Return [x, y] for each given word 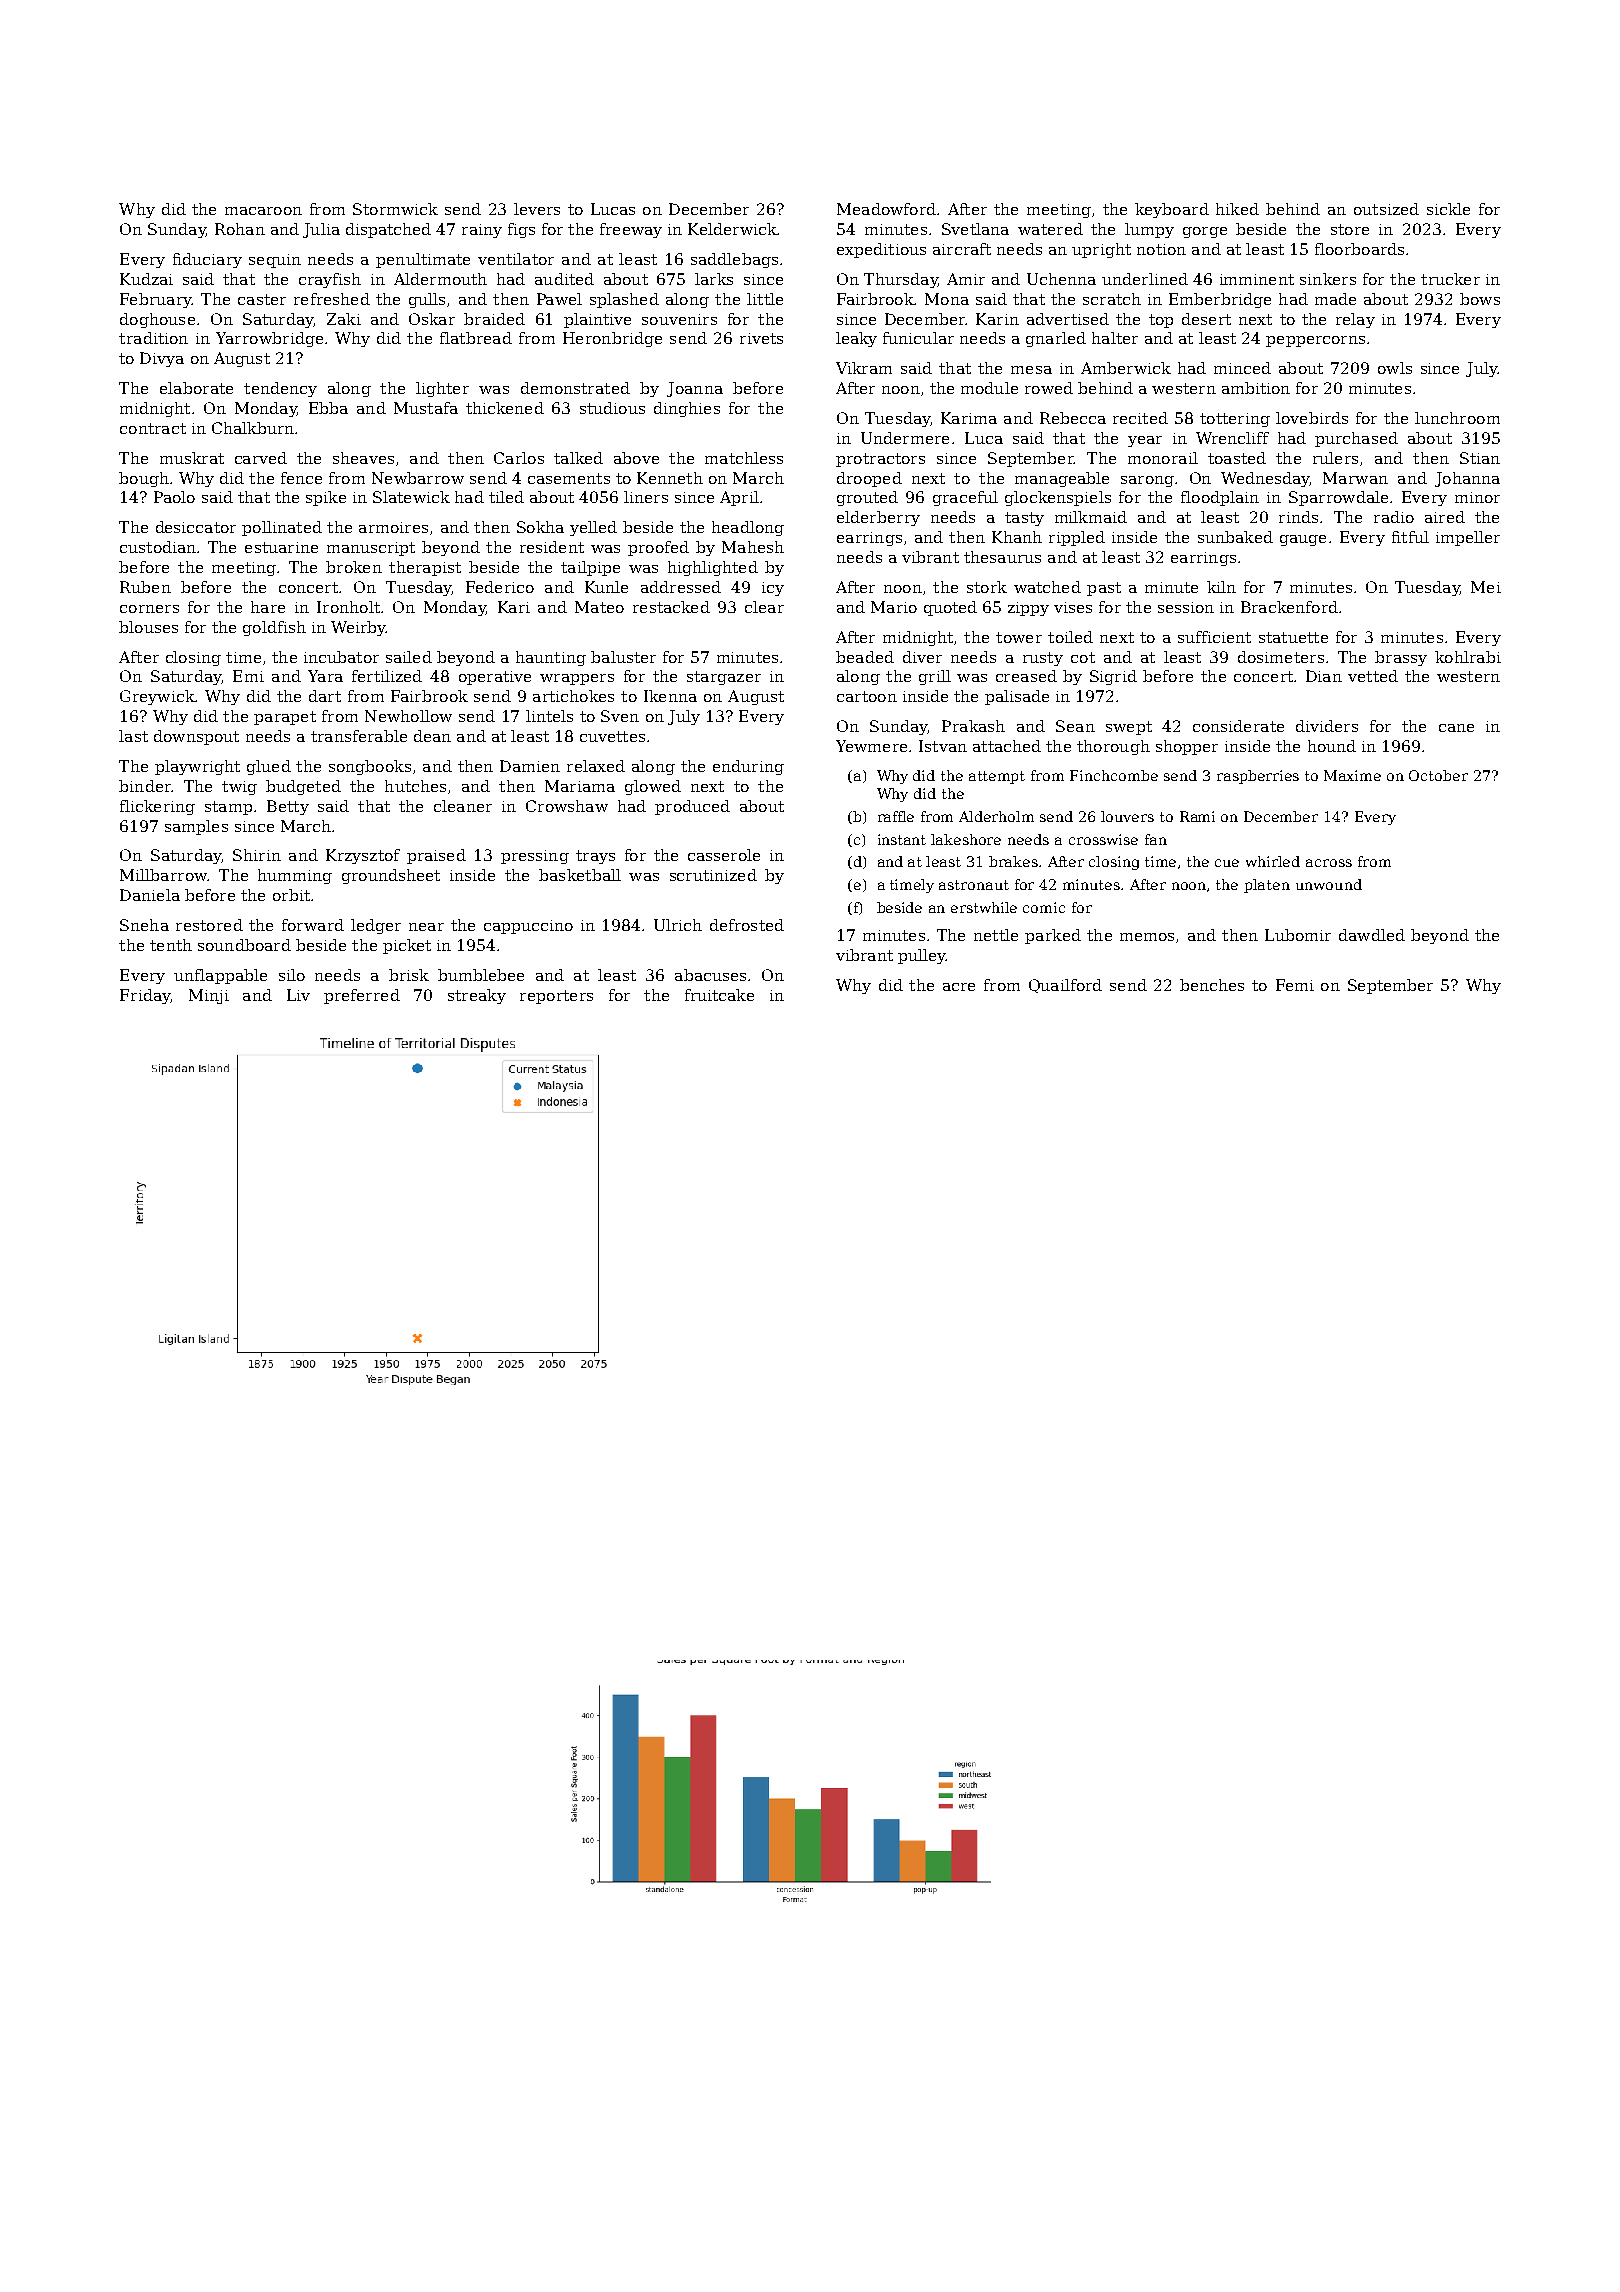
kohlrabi [1468, 657]
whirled [1273, 861]
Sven [620, 716]
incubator [341, 657]
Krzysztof [363, 856]
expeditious [881, 250]
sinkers [1328, 279]
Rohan [240, 229]
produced [692, 807]
